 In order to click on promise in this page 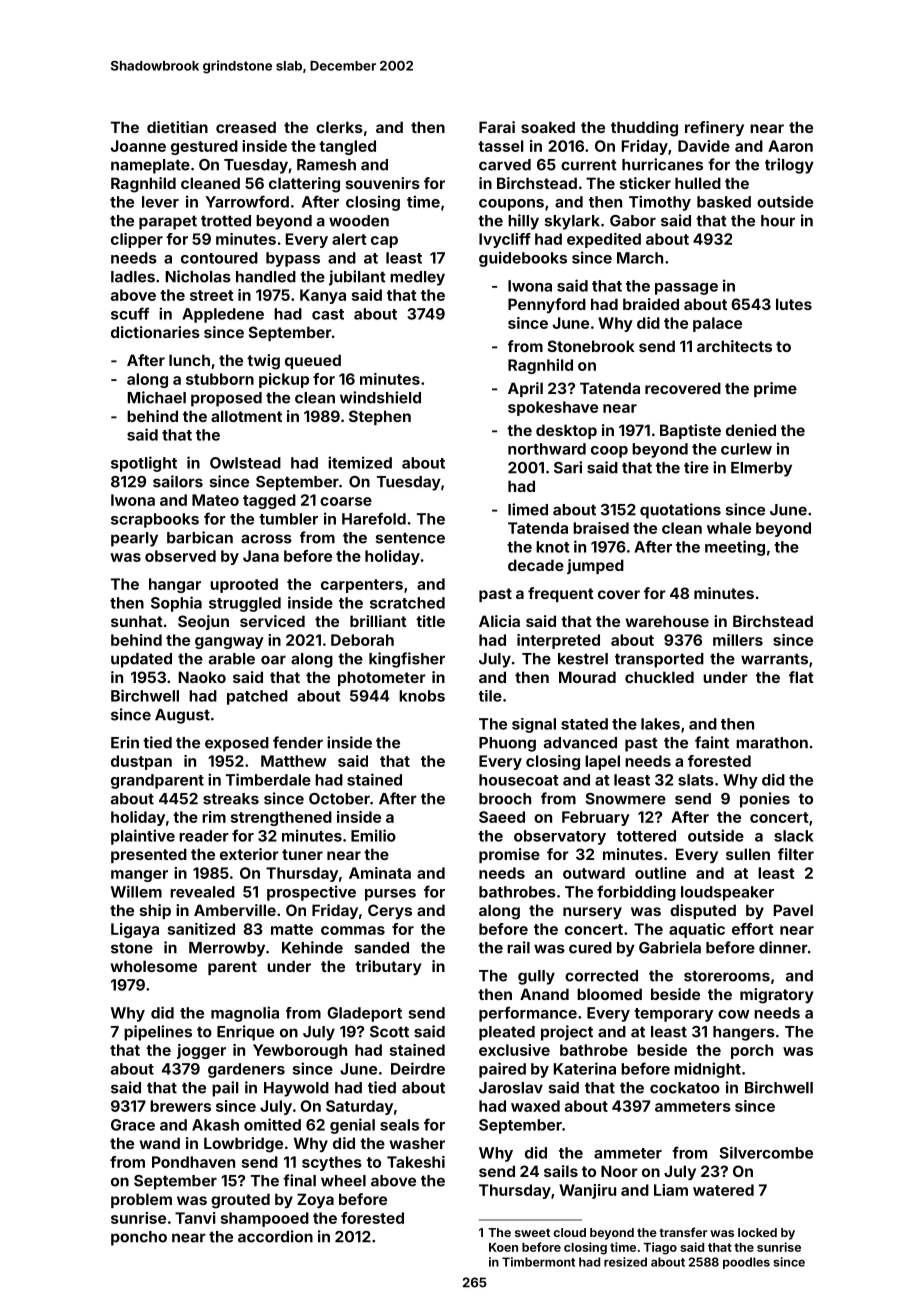, I will do `click(509, 855)`.
